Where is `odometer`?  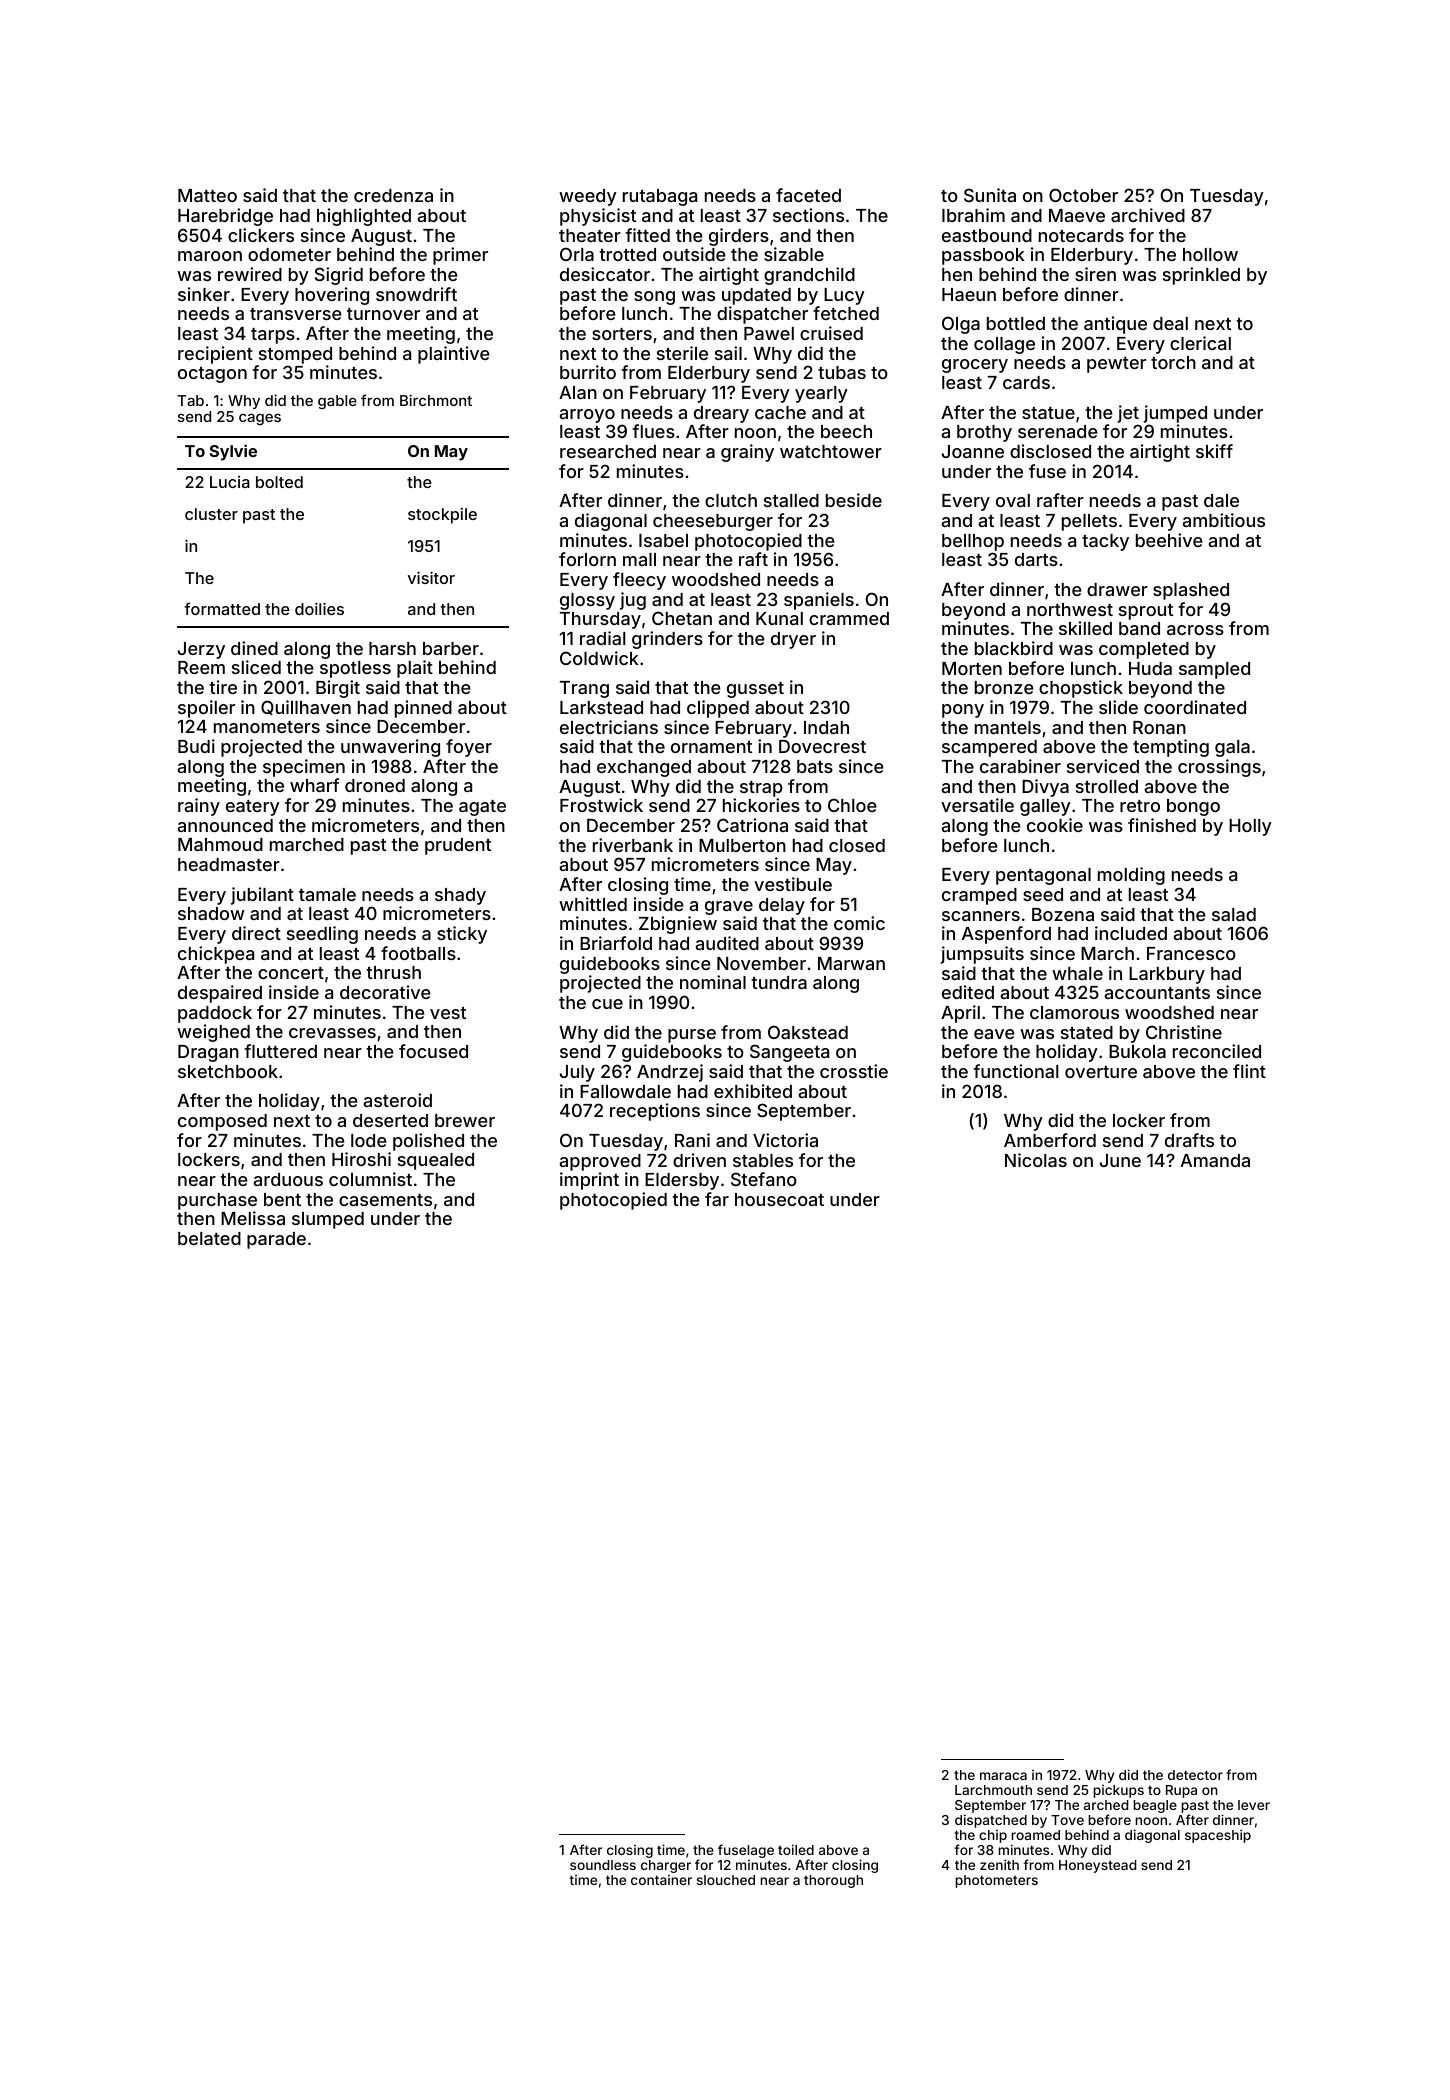
odometer is located at coordinates (289, 254).
